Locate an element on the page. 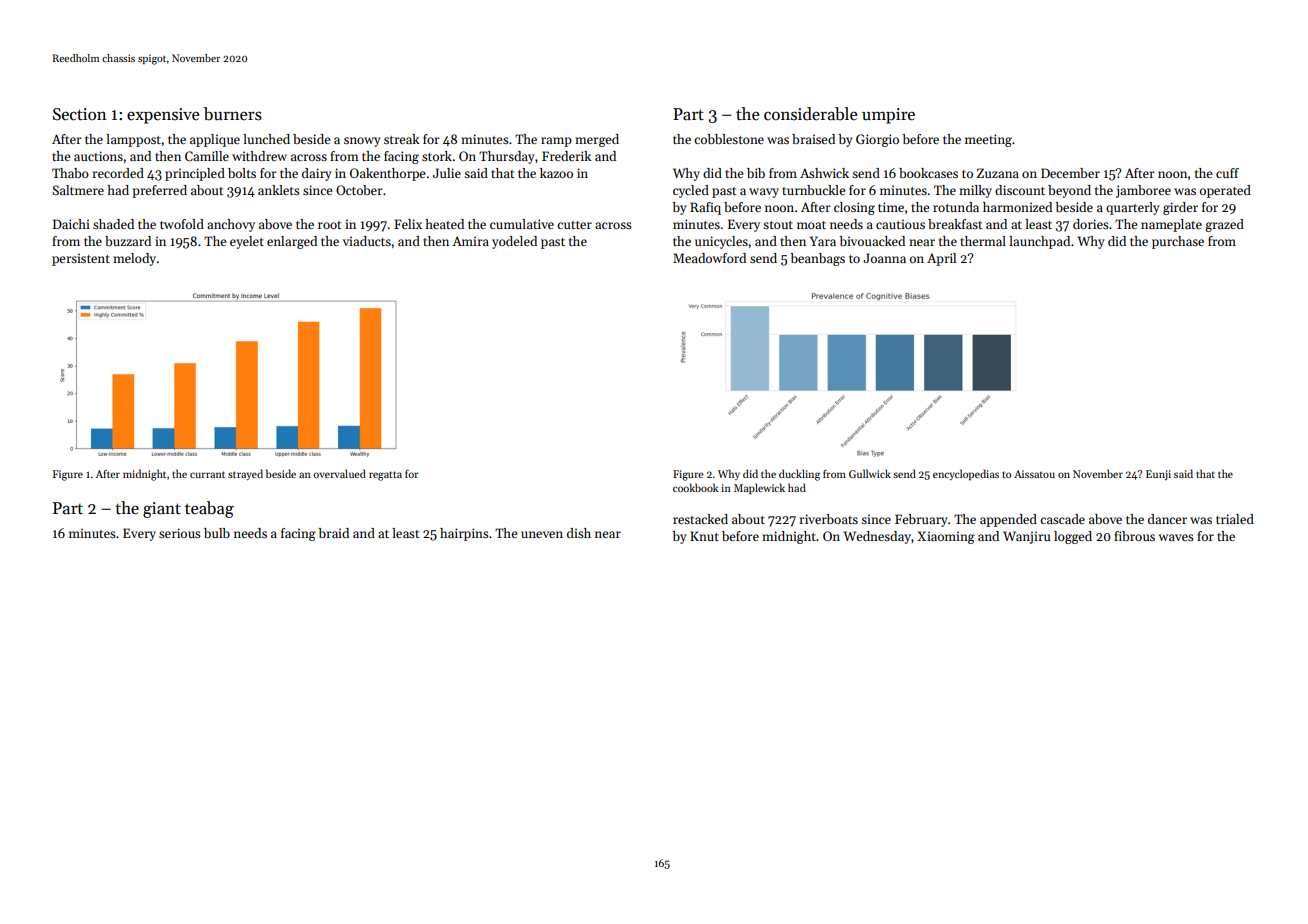 This image has height=924, width=1308. overvalued is located at coordinates (339, 473).
